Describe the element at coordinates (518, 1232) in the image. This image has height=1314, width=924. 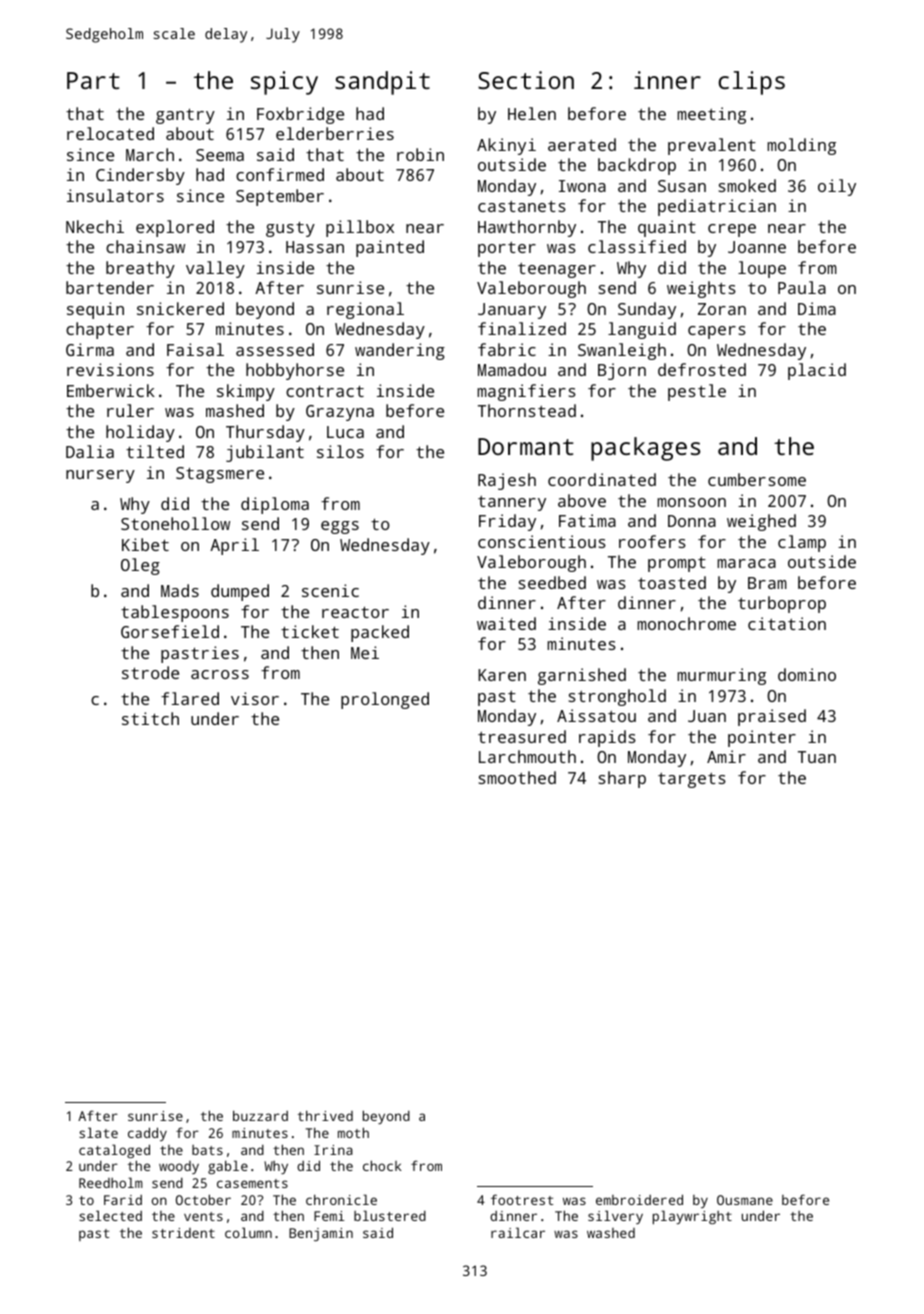
I see `railcar` at that location.
